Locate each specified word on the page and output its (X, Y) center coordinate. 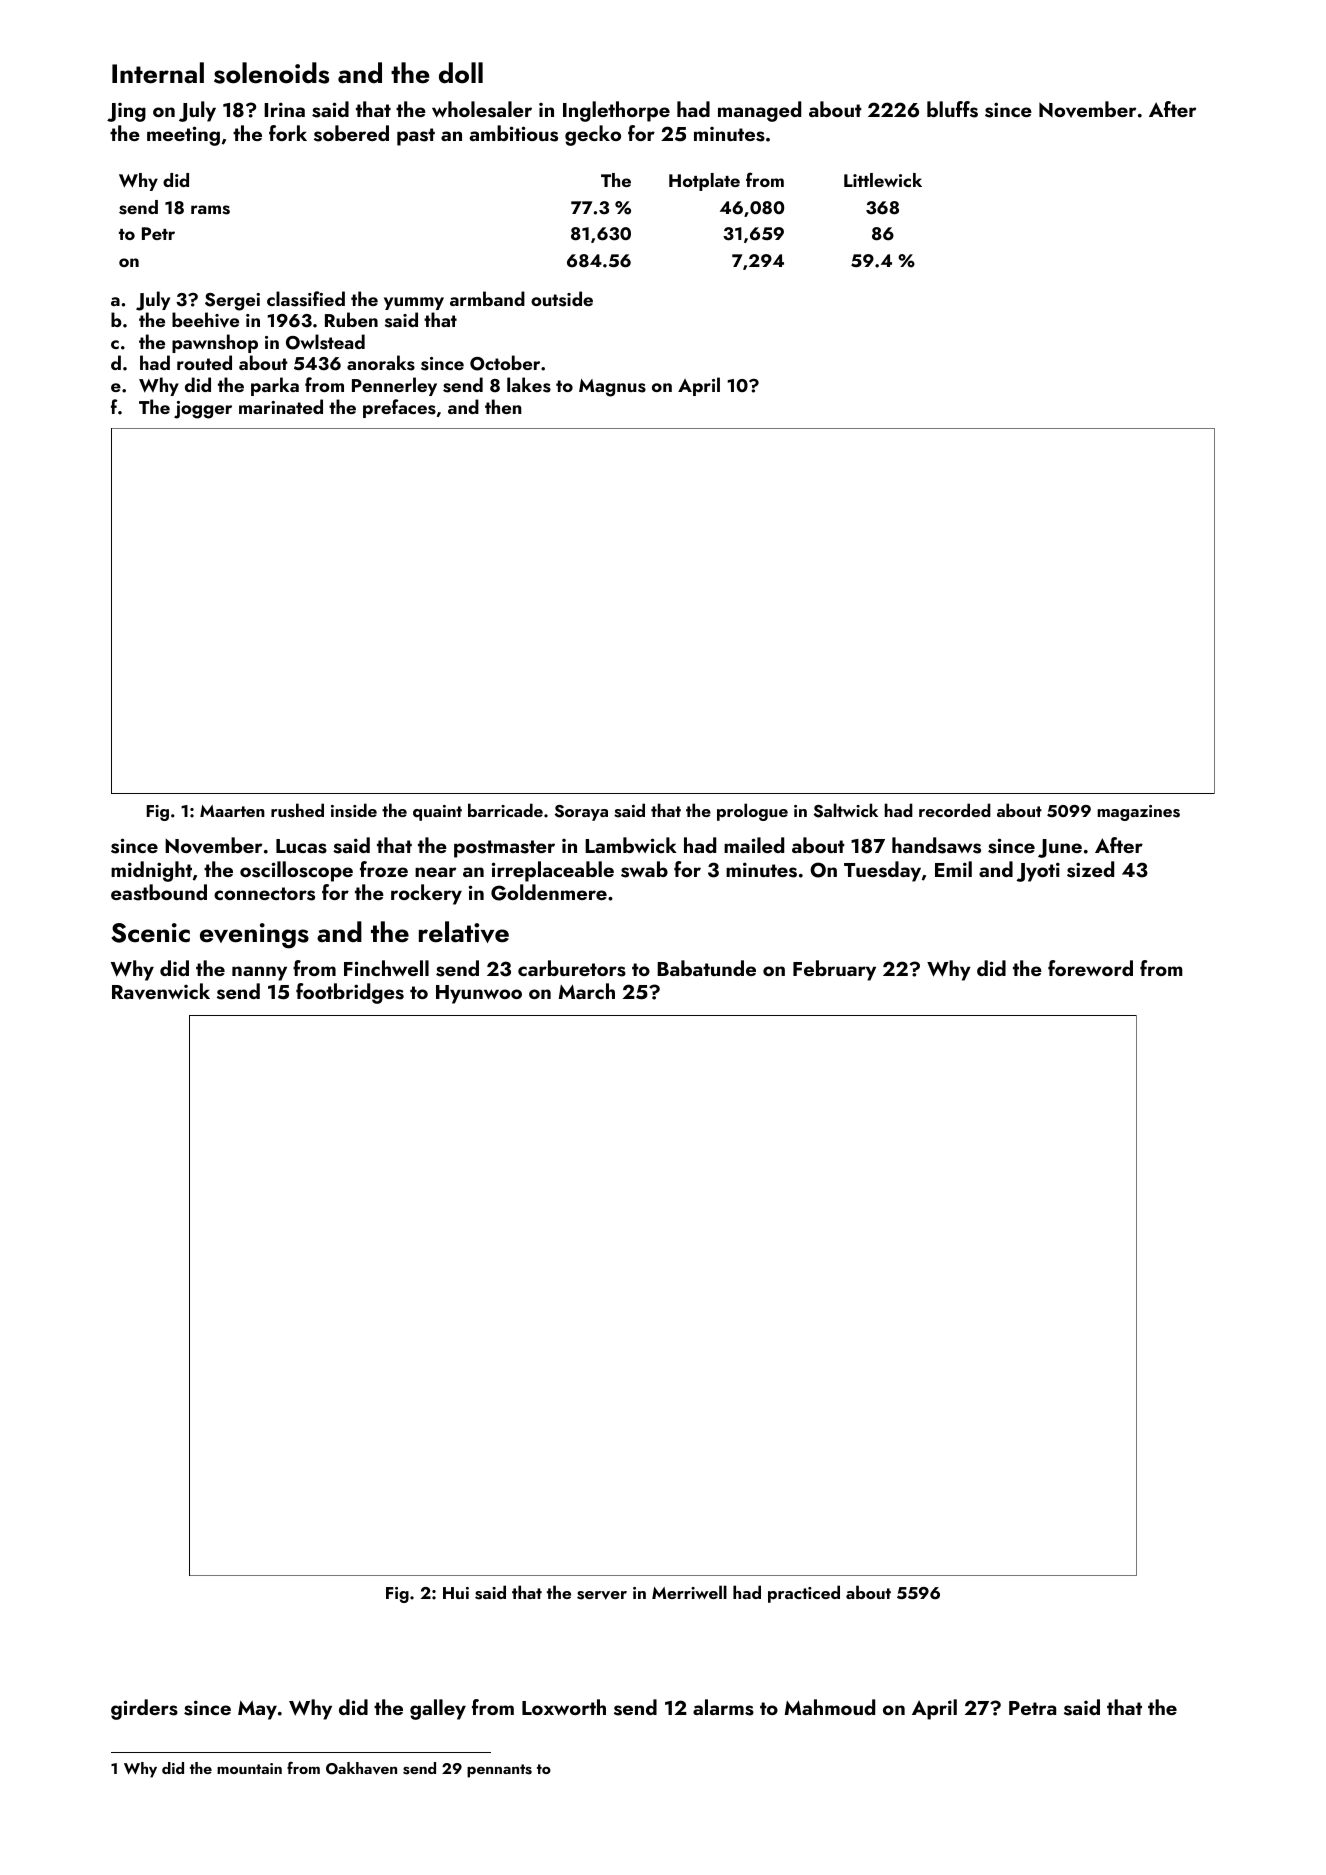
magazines (1138, 813)
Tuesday (882, 871)
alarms (723, 1707)
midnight (151, 871)
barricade (505, 810)
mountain (249, 1768)
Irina (284, 109)
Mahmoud (830, 1707)
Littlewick (883, 180)
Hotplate (704, 182)
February (834, 970)
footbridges (350, 993)
